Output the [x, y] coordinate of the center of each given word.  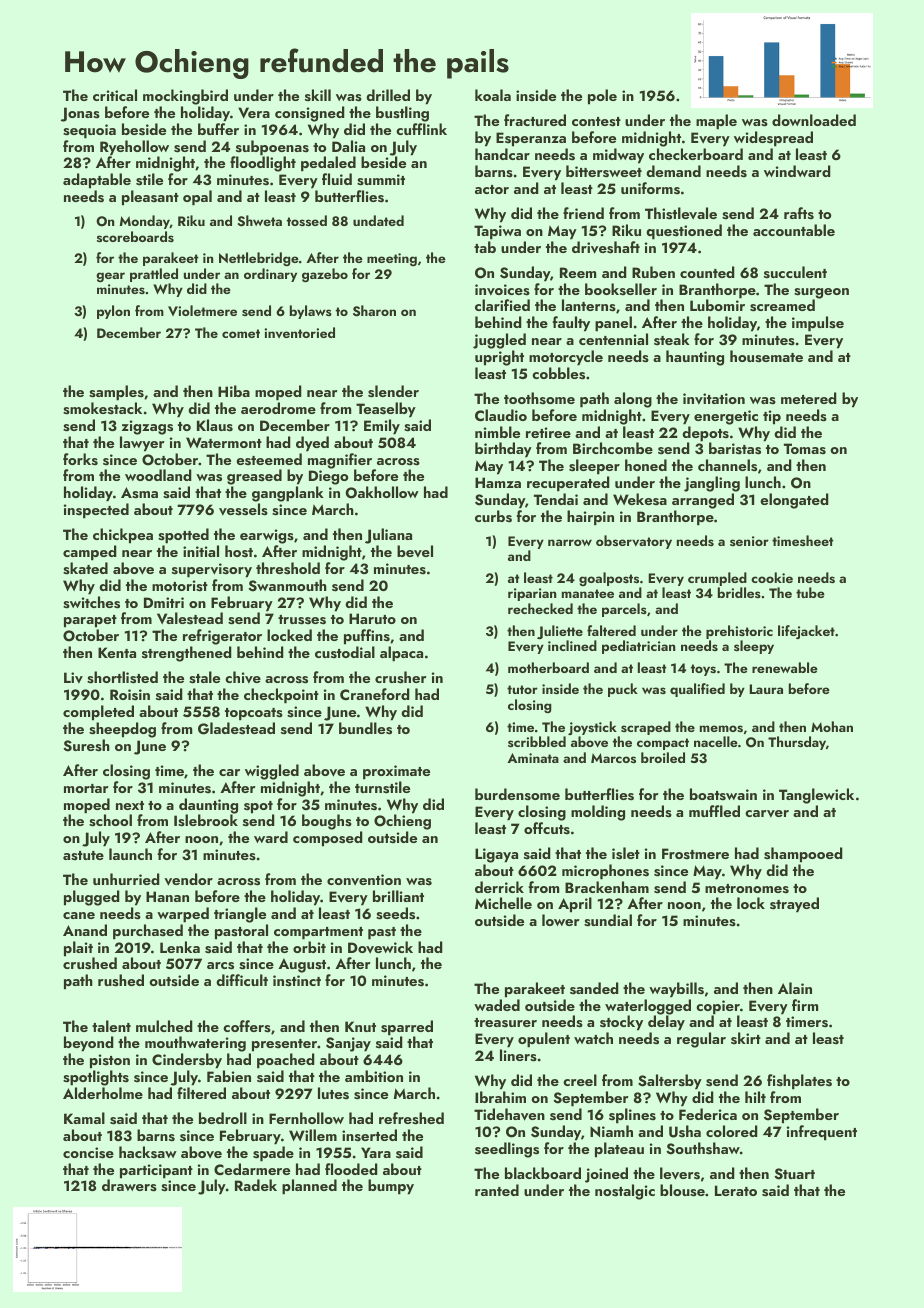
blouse [682, 1190]
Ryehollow [134, 148]
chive [243, 677]
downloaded [814, 120]
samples [116, 393]
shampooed [803, 855]
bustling [402, 114]
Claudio [501, 415]
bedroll [223, 1118]
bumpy [391, 1187]
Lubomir [717, 305]
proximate [396, 772]
